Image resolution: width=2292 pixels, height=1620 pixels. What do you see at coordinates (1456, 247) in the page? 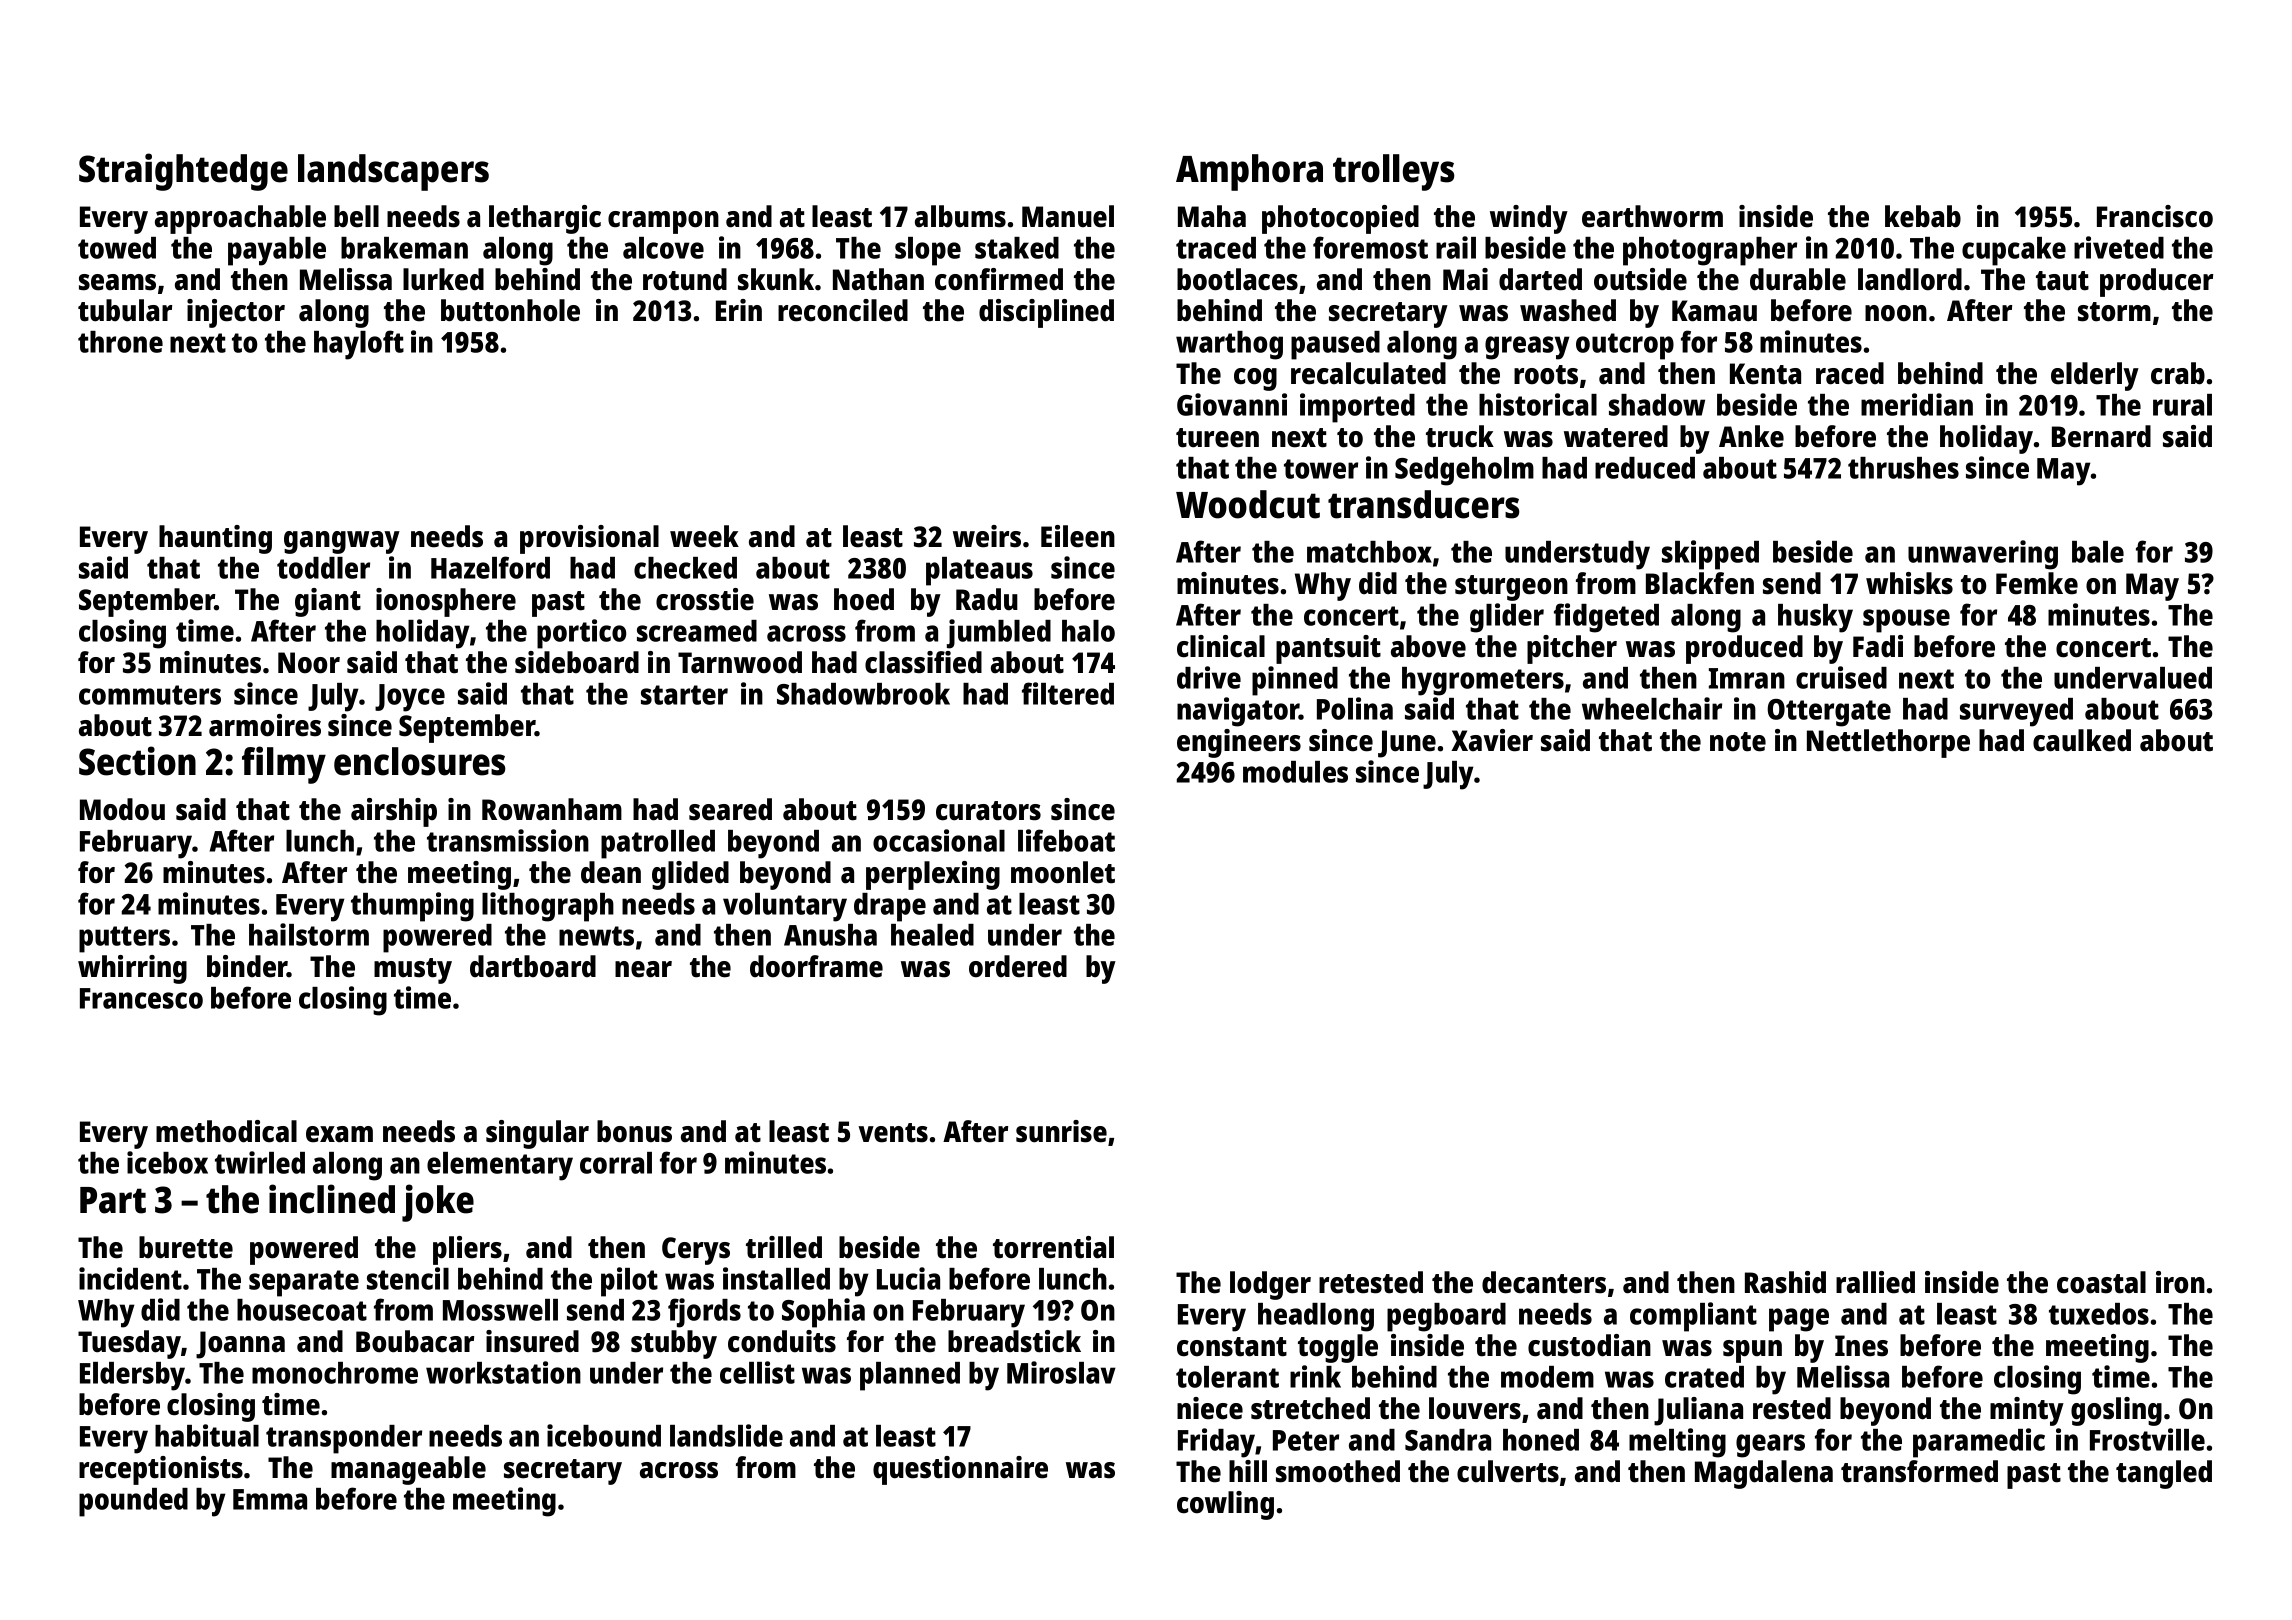
I see `rail` at bounding box center [1456, 247].
